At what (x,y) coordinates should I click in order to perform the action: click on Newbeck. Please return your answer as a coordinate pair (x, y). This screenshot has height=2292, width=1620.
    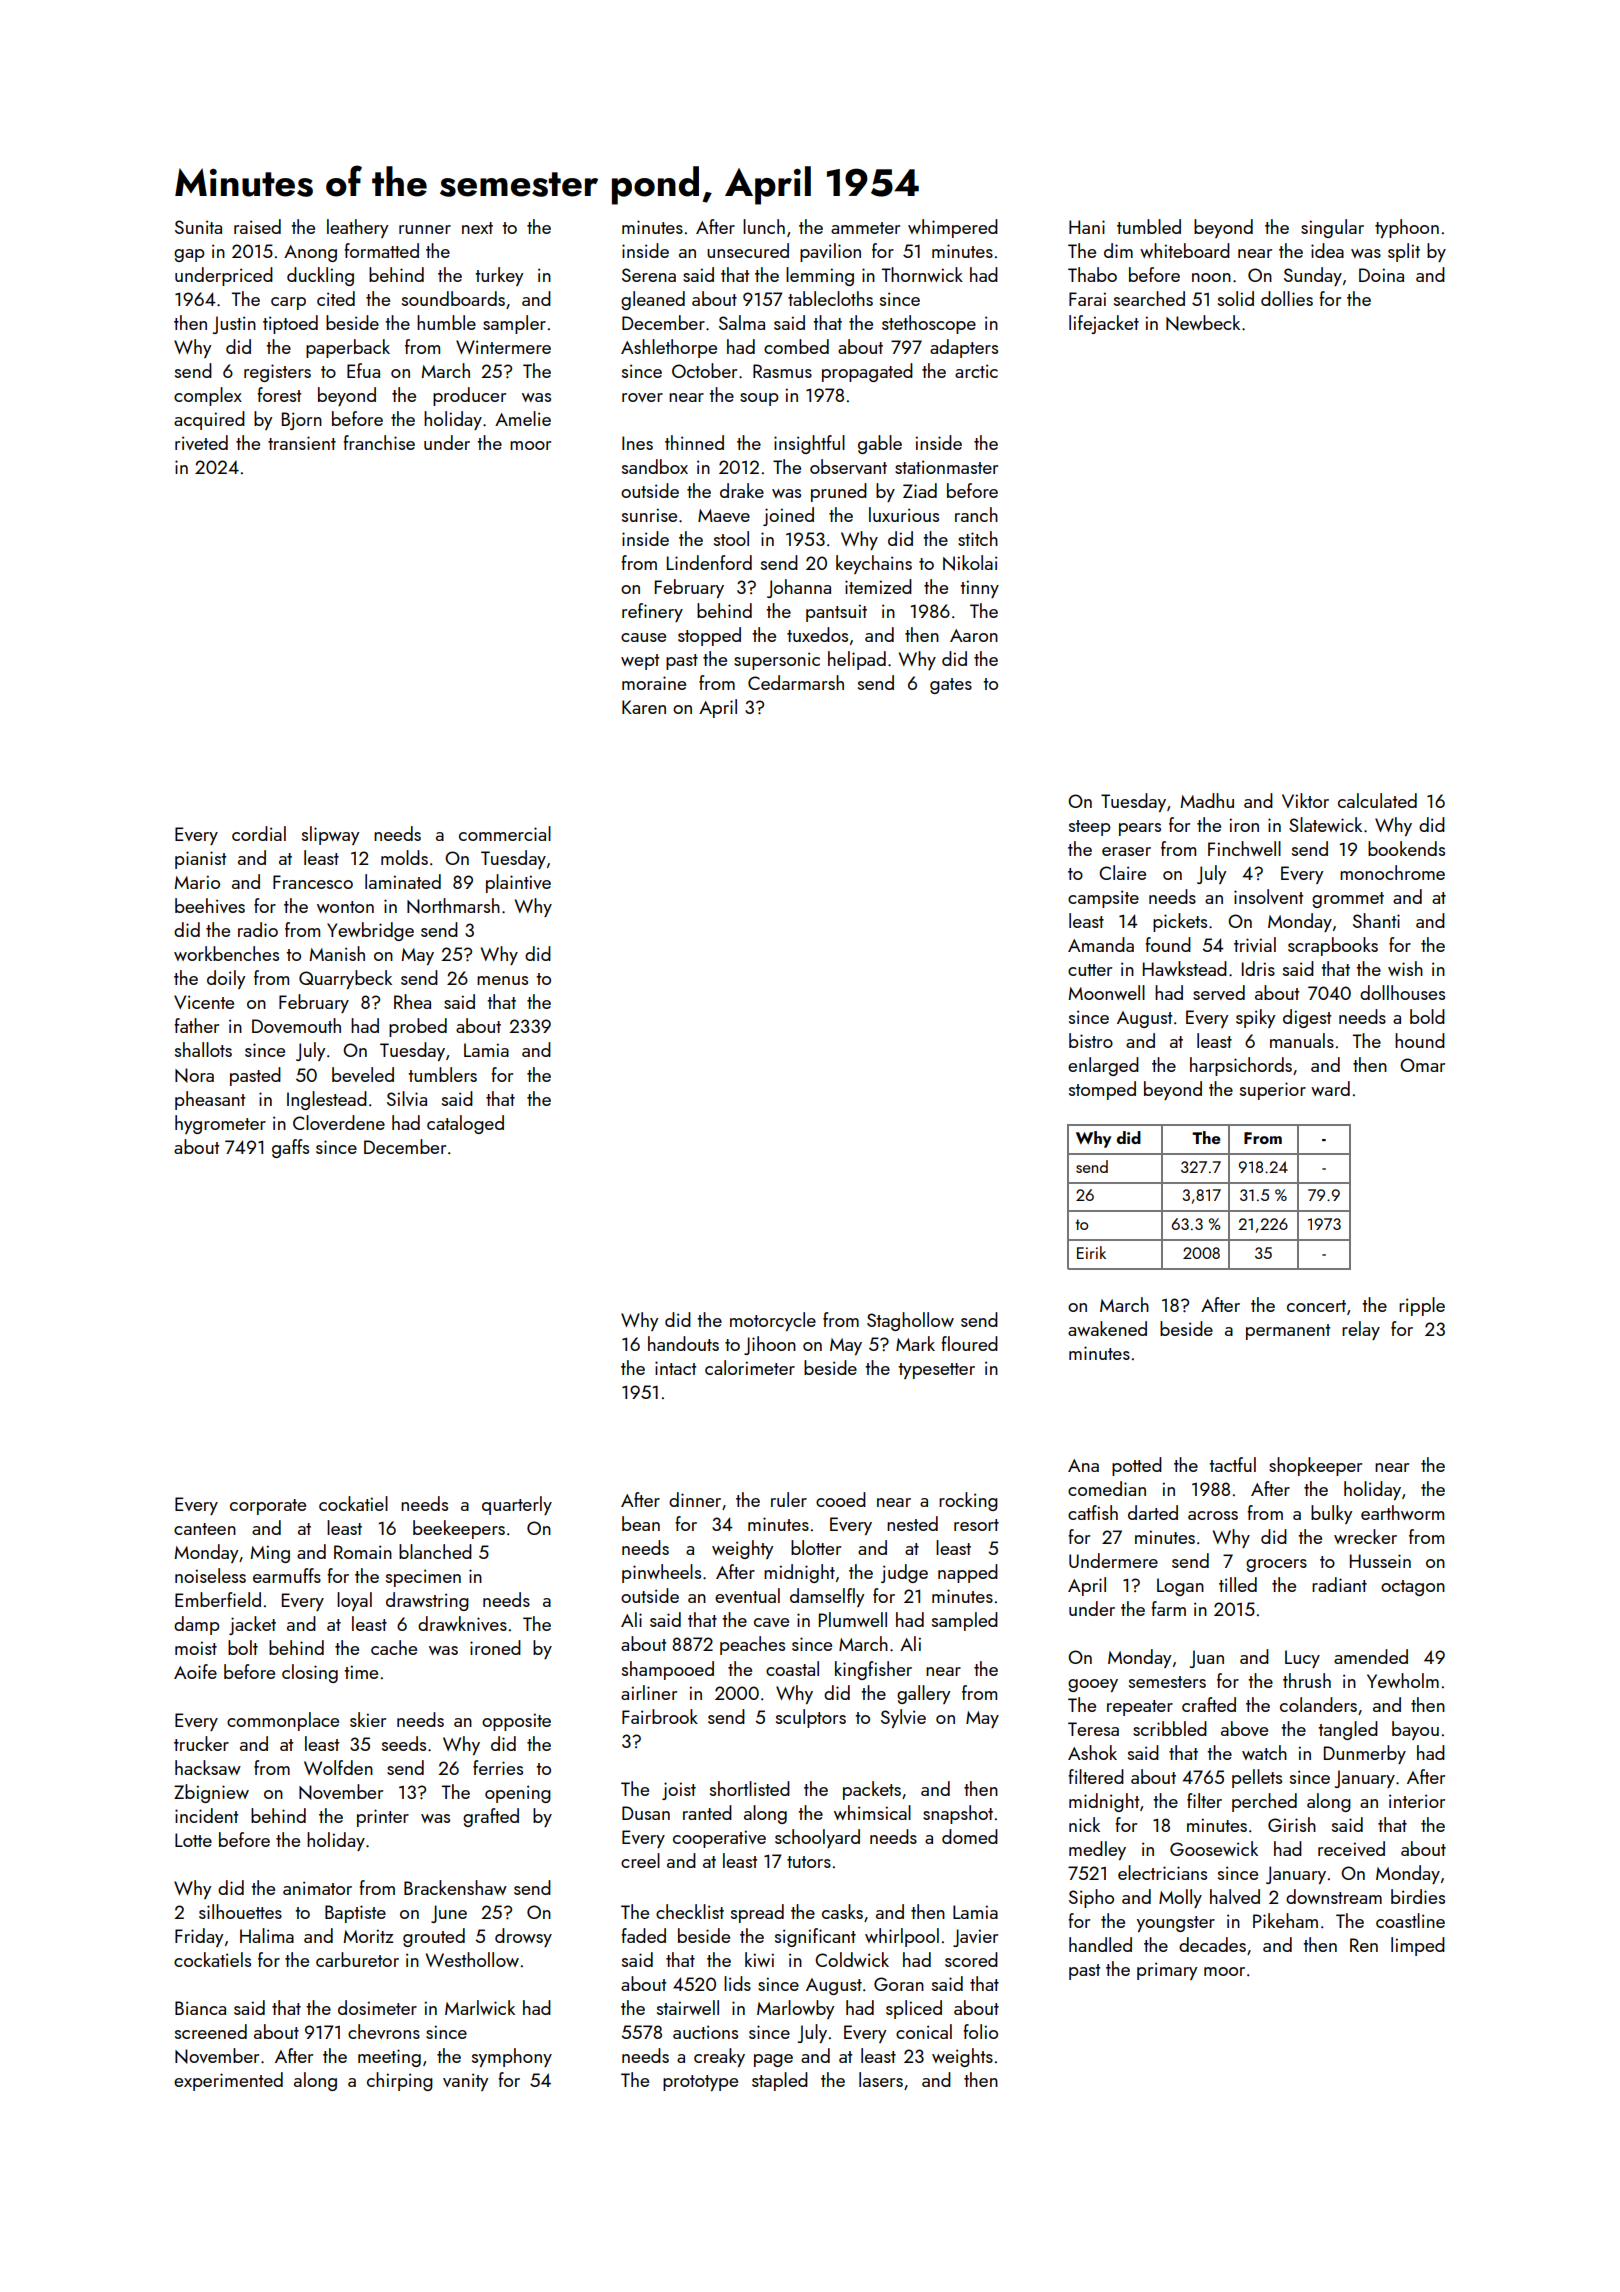
    Looking at the image, I should click on (1203, 323).
